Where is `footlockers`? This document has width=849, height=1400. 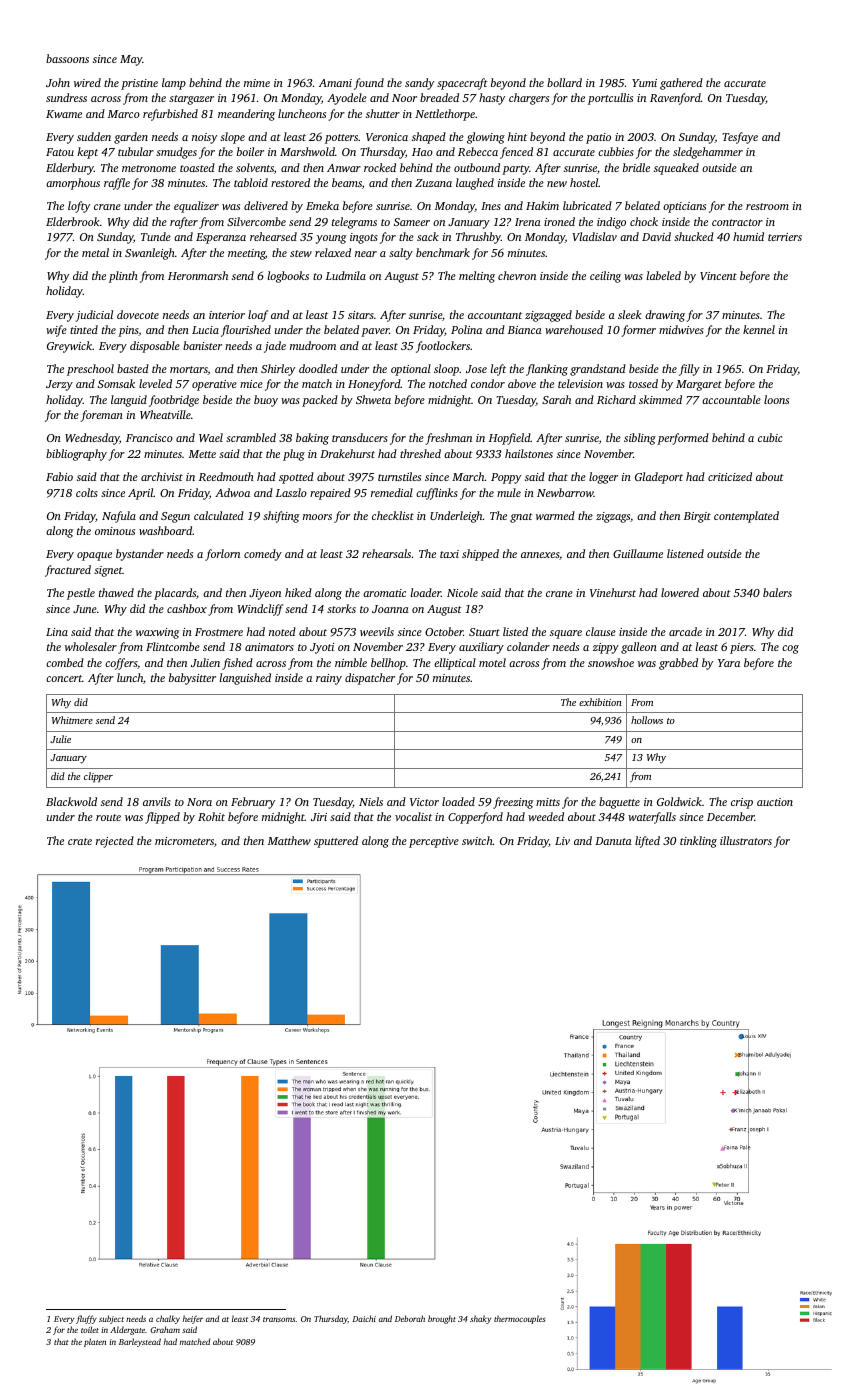
footlockers is located at coordinates (443, 347).
